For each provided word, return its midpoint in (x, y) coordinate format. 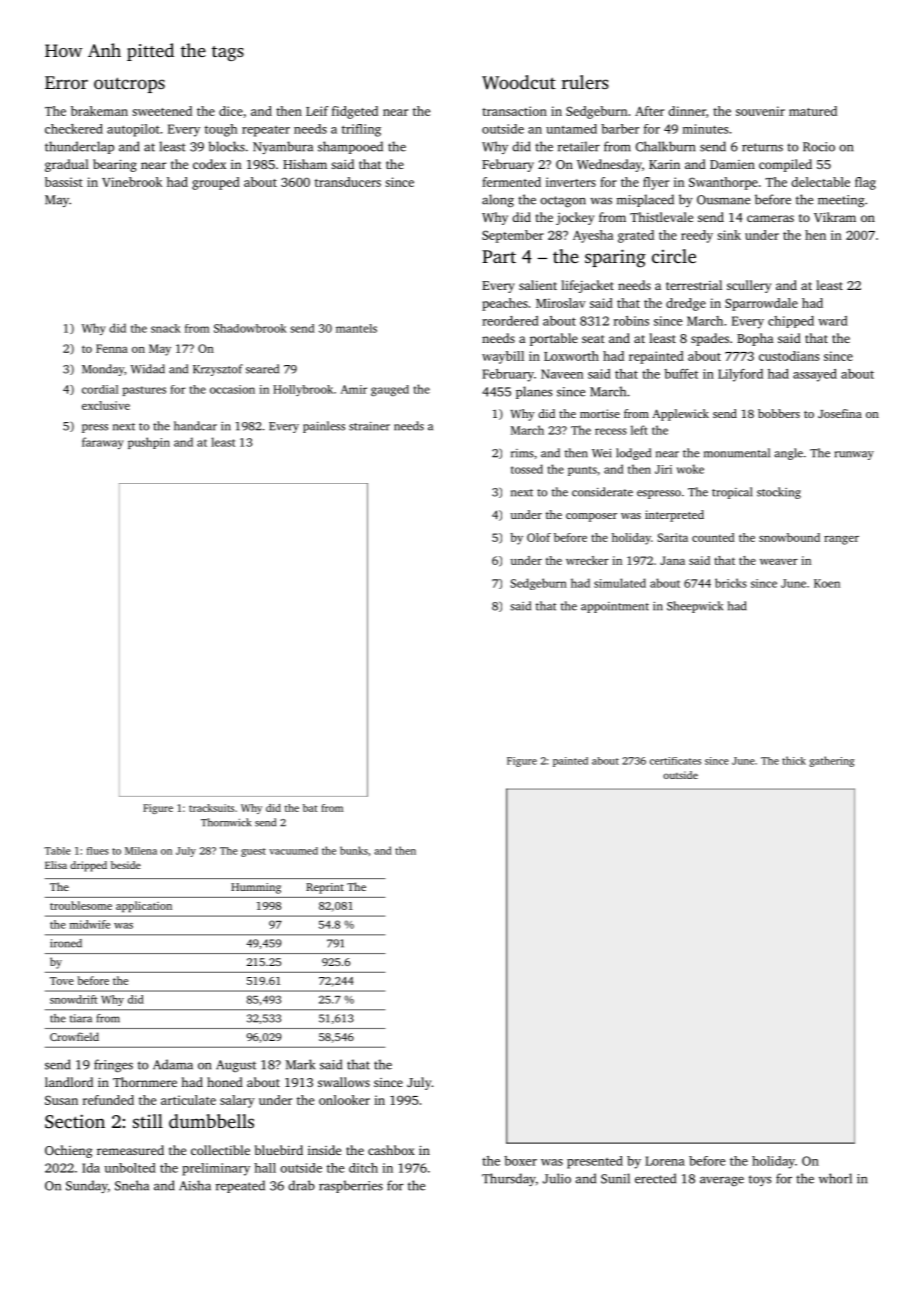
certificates (675, 761)
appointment (615, 607)
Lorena (665, 1161)
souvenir (760, 111)
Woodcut (519, 82)
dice (231, 111)
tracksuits (211, 808)
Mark (300, 1064)
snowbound (789, 537)
